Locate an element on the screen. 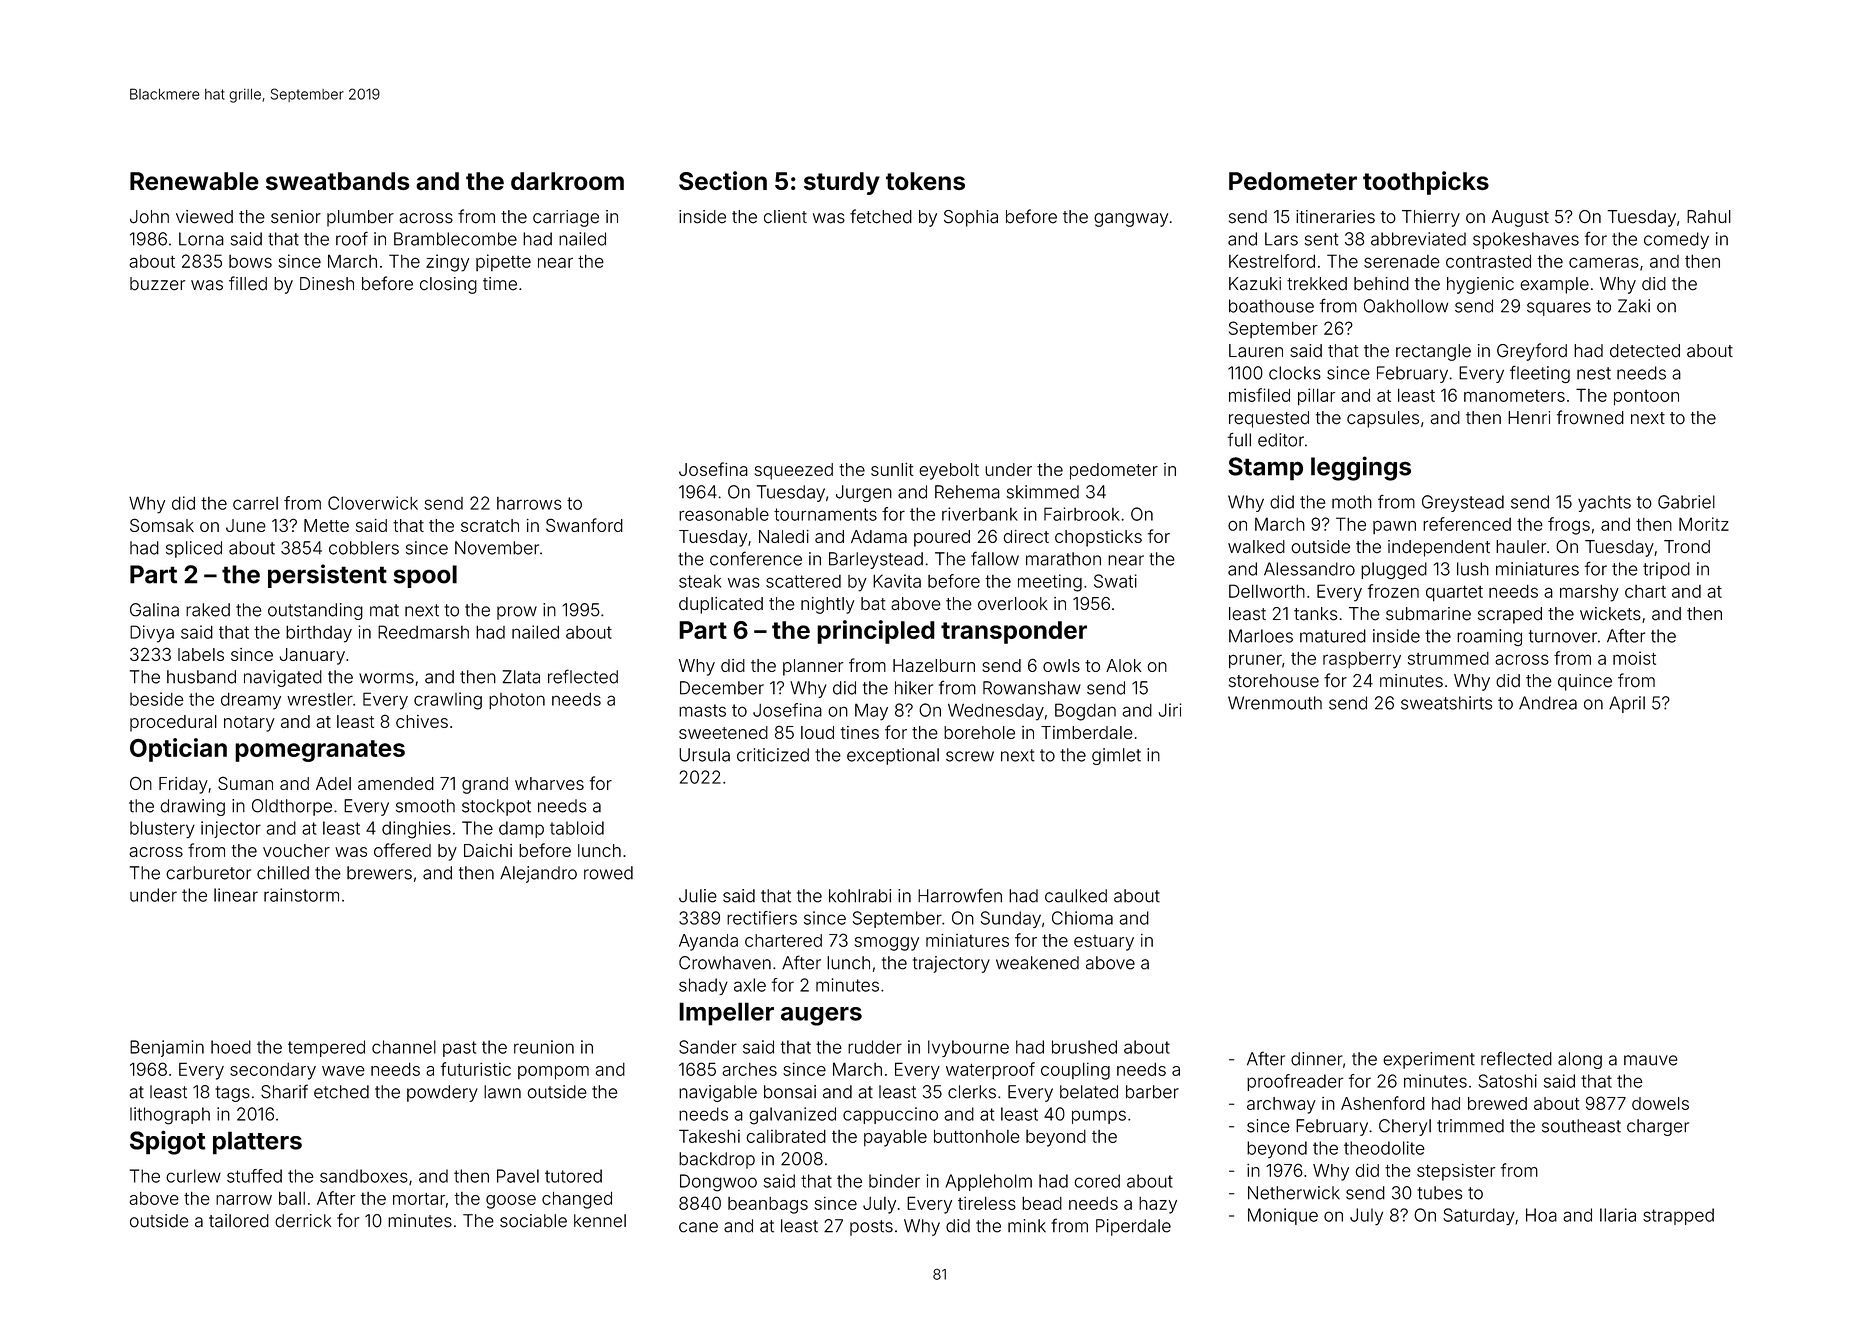 The height and width of the screenshot is (1319, 1865). client is located at coordinates (785, 217).
